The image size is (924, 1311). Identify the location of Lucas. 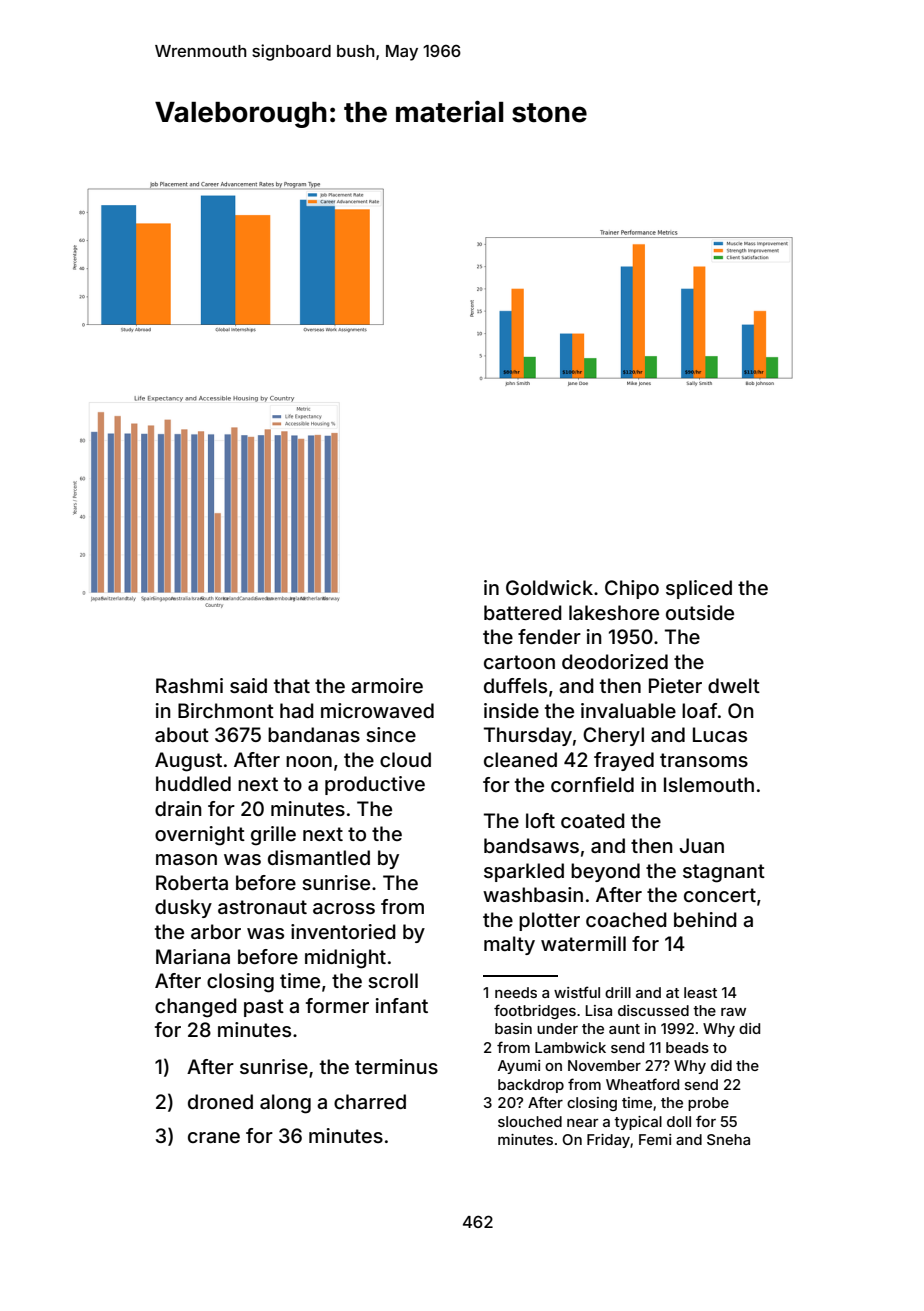
(720, 734).
